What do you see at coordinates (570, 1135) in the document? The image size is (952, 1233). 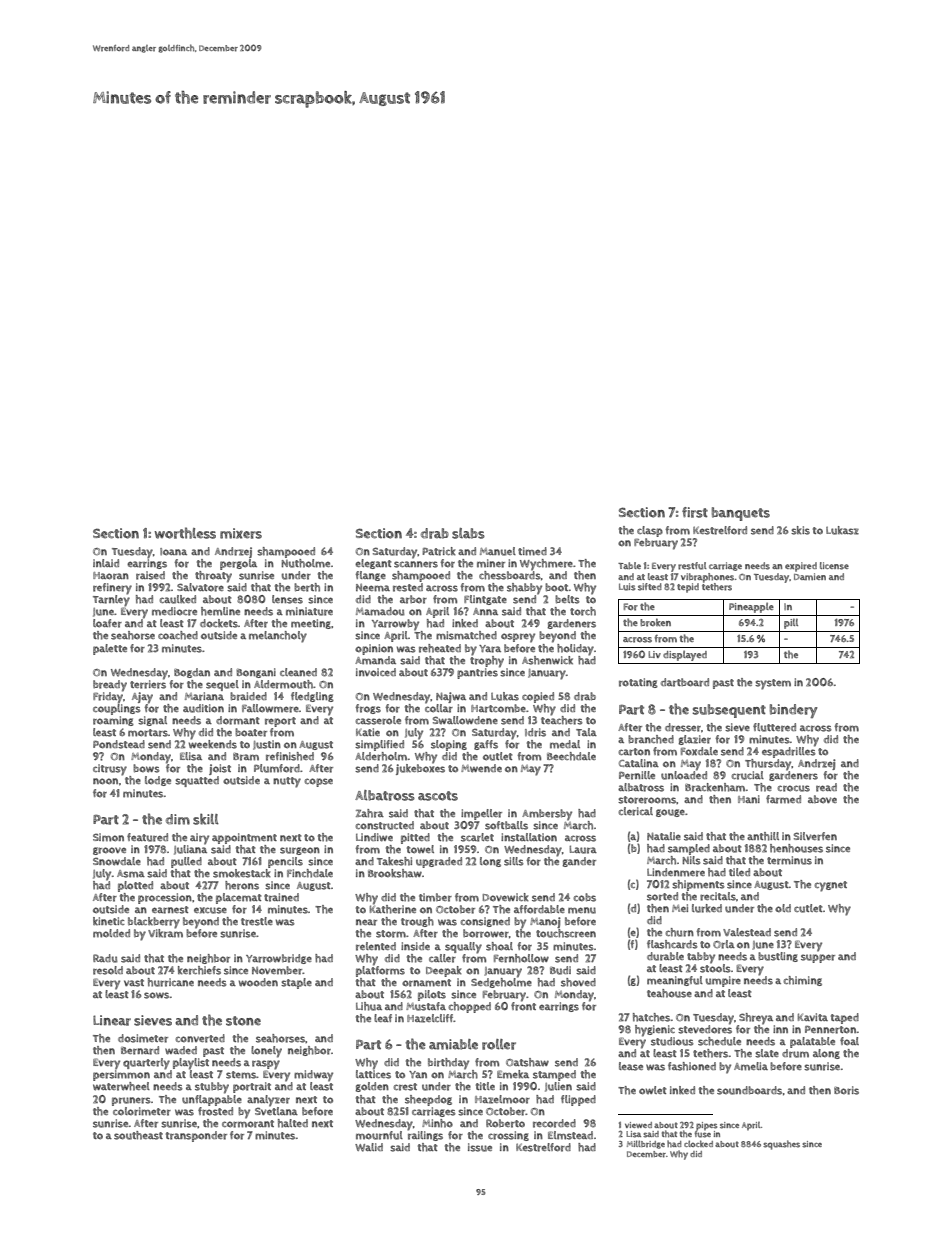 I see `Elmstead` at bounding box center [570, 1135].
